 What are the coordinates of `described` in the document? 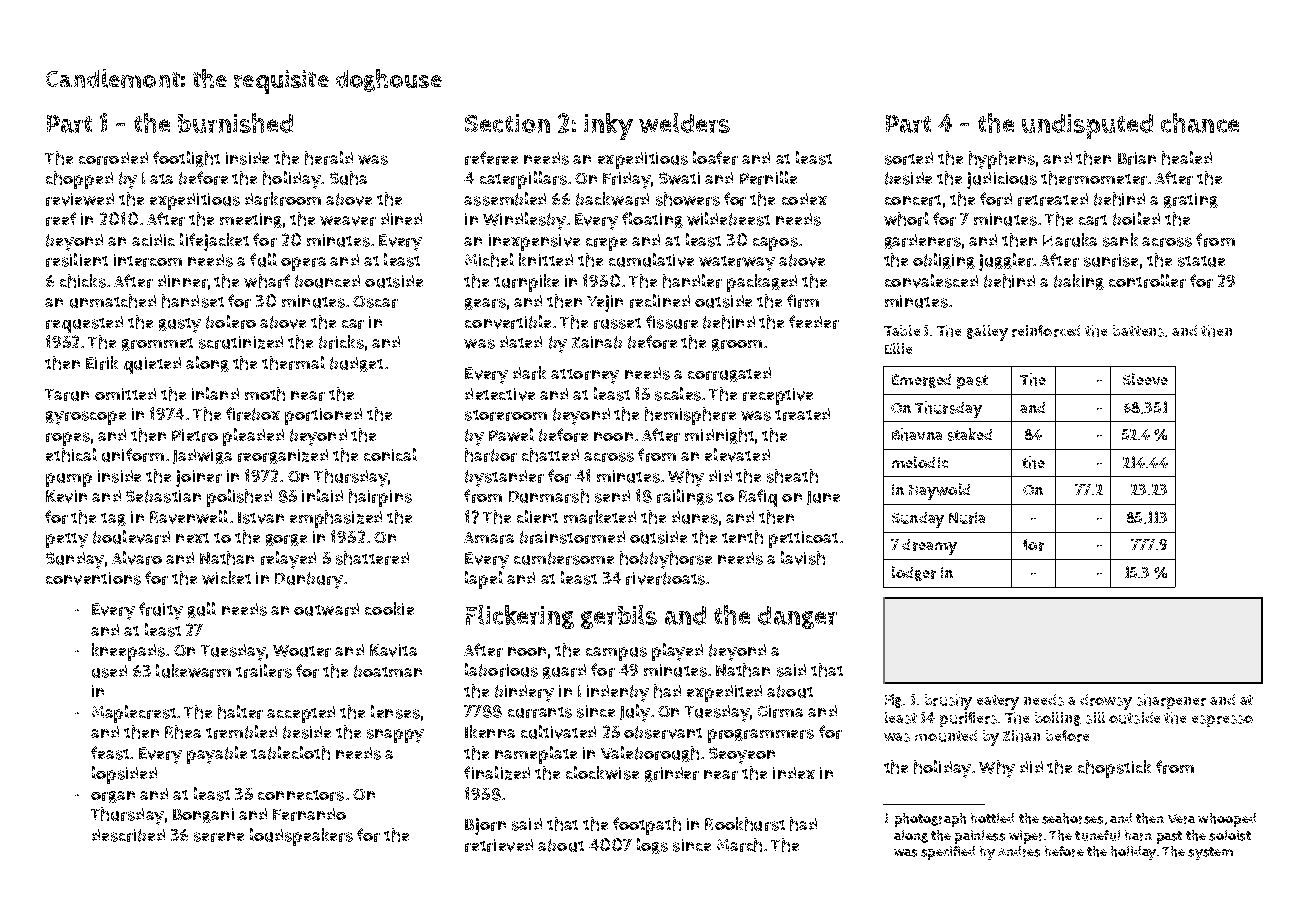 It's located at (128, 835).
